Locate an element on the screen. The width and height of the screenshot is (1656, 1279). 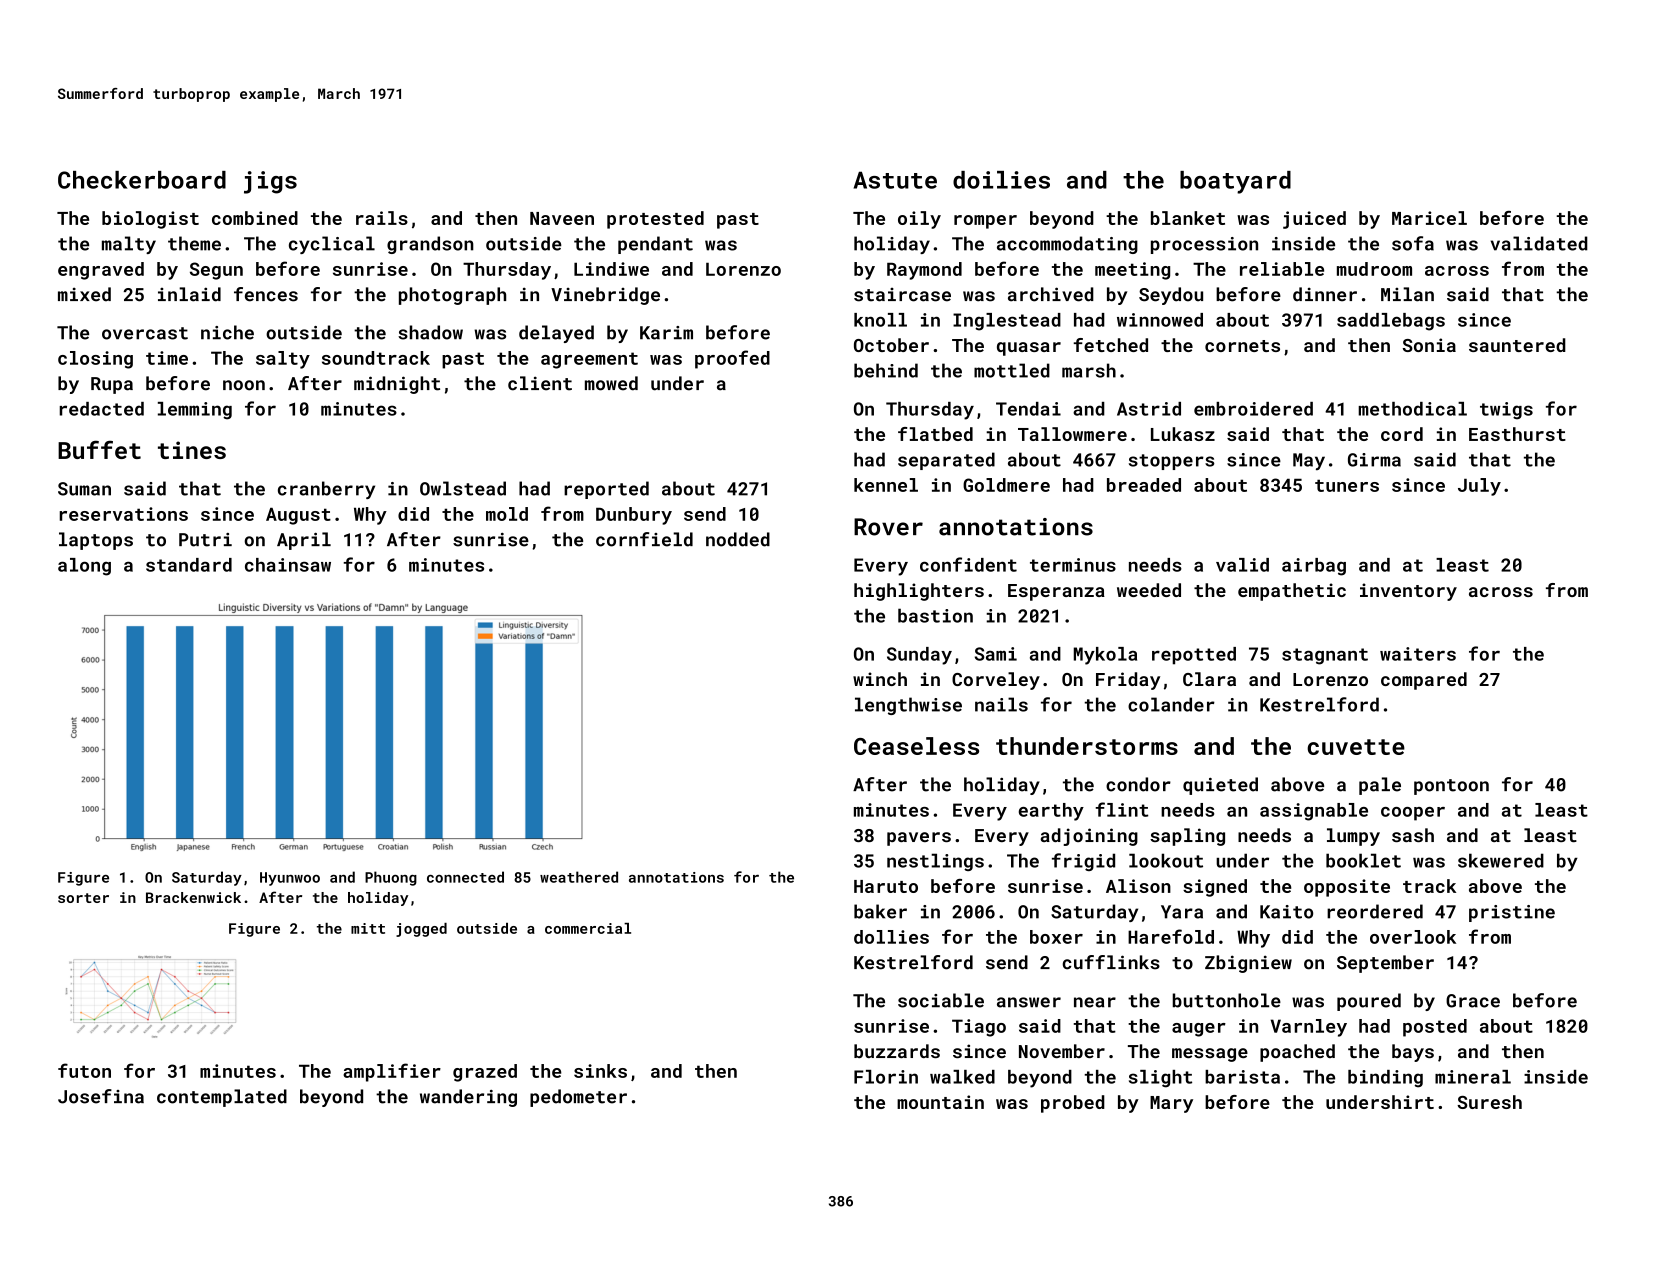
malty is located at coordinates (129, 245).
